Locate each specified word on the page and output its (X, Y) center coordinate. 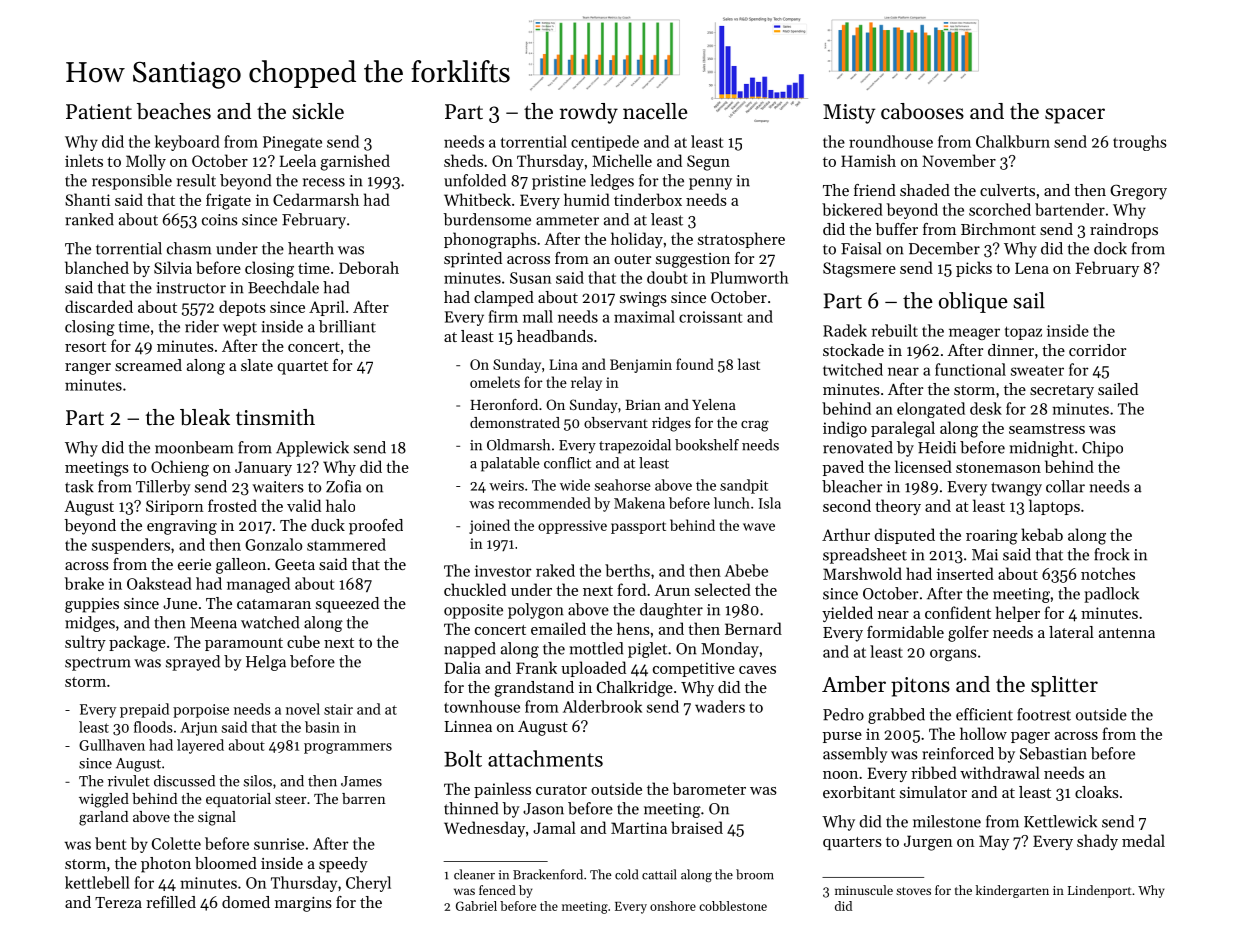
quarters (852, 843)
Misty (849, 114)
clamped (504, 299)
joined (489, 526)
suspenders (131, 546)
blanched (97, 267)
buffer (896, 229)
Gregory (1138, 192)
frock (1112, 554)
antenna (1127, 633)
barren (364, 798)
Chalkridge (635, 689)
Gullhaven (112, 745)
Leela (298, 160)
